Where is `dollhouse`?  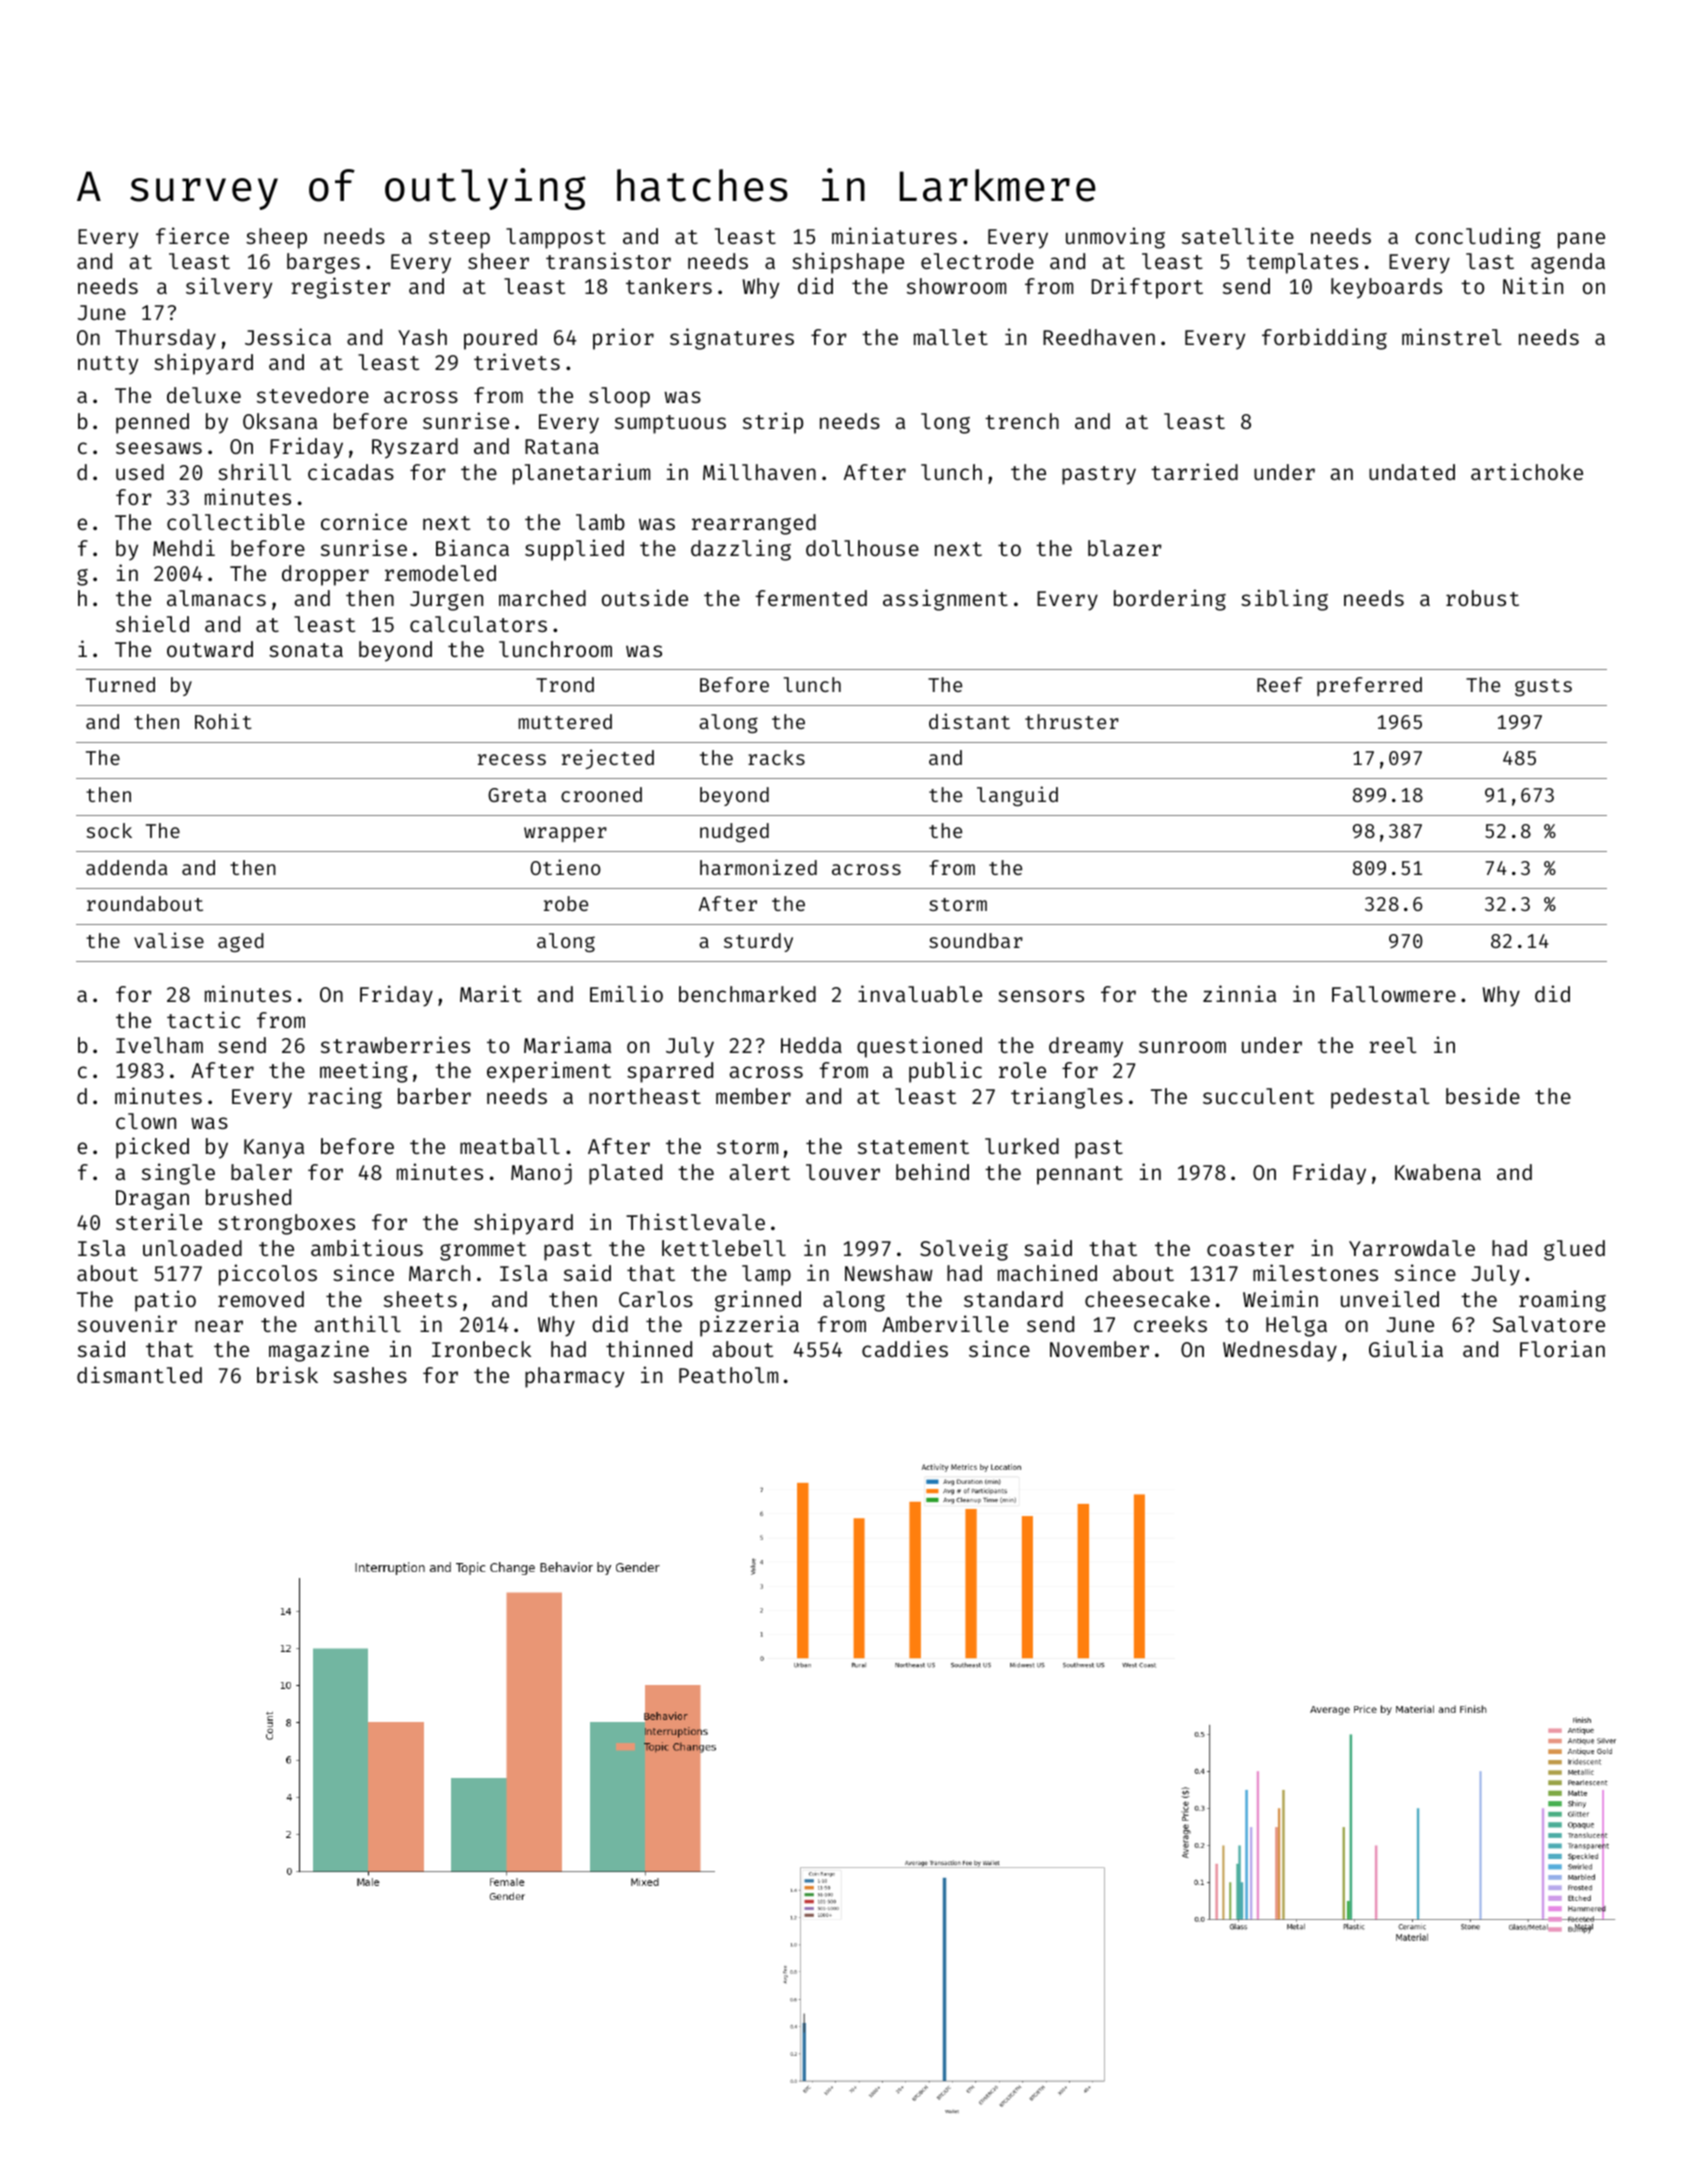
dollhouse is located at coordinates (862, 548).
